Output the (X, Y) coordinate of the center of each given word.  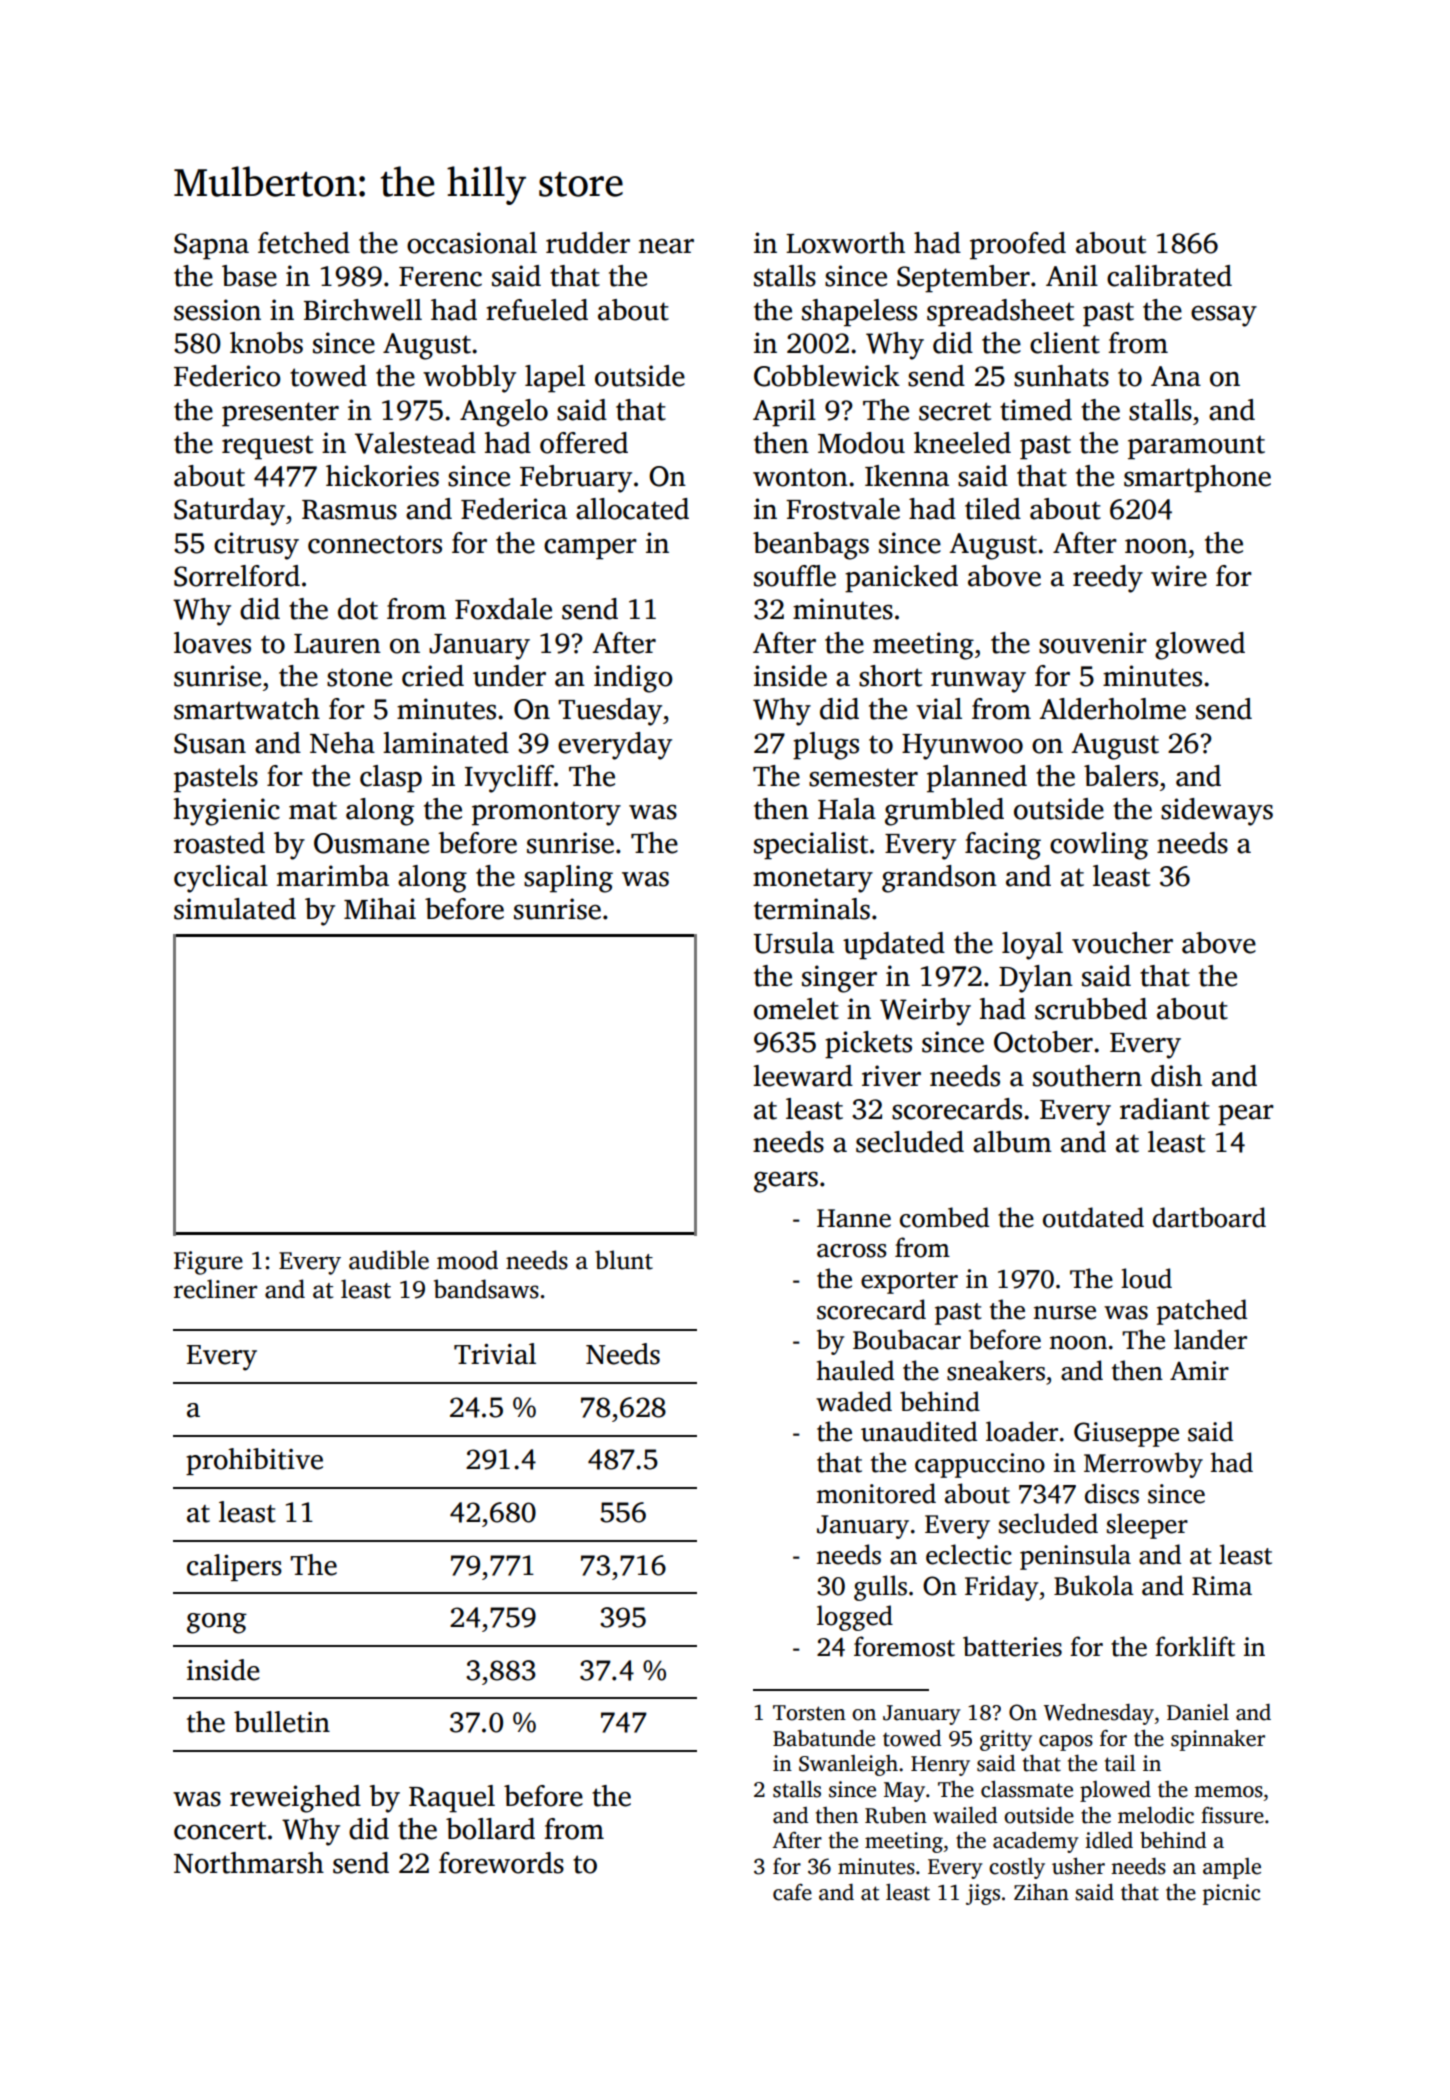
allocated (632, 509)
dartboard (1209, 1217)
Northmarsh (249, 1863)
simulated (235, 909)
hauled (855, 1370)
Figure (208, 1263)
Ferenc (440, 277)
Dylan (1036, 979)
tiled (993, 509)
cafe (792, 1892)
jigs (983, 1894)
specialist (811, 846)
